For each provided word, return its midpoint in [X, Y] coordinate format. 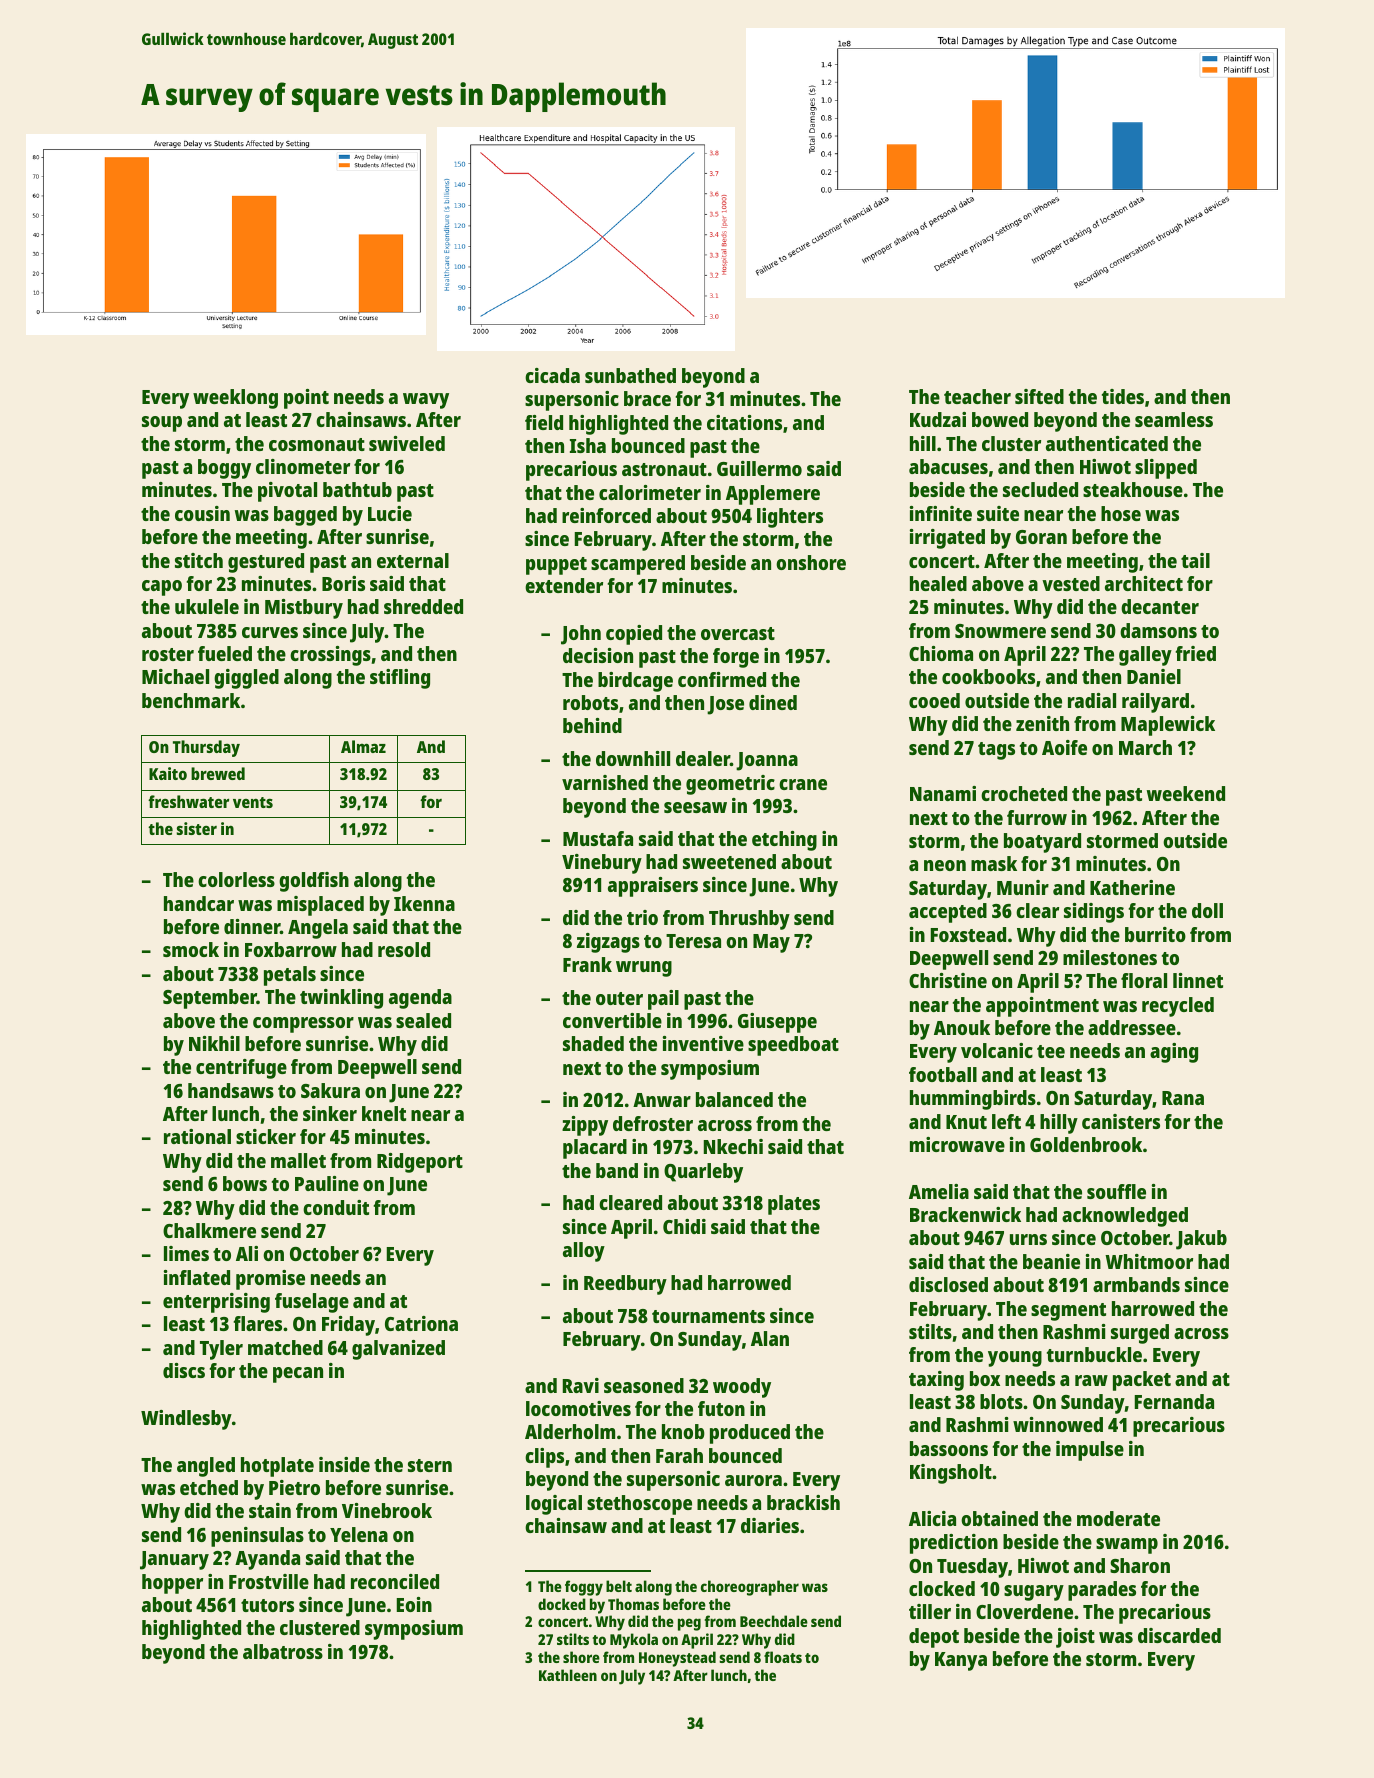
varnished [605, 782]
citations [744, 422]
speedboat [793, 1046]
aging [1174, 1053]
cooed [934, 700]
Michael [175, 676]
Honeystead [677, 1659]
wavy [426, 401]
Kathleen [568, 1675]
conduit [336, 1207]
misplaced [320, 906]
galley [1145, 656]
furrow [1037, 817]
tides [1123, 396]
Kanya [961, 1661]
